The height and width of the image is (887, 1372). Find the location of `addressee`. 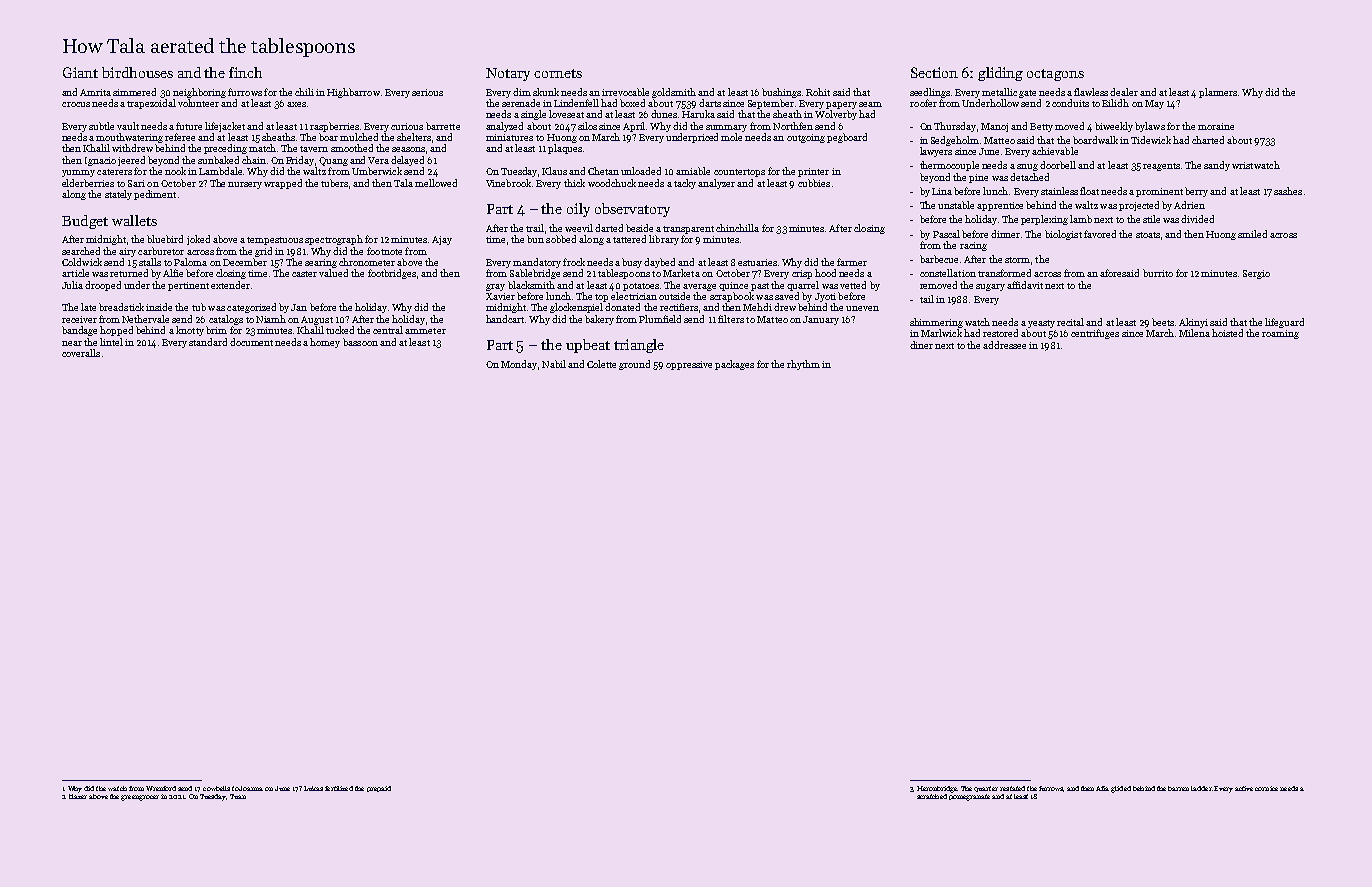

addressee is located at coordinates (1004, 345).
